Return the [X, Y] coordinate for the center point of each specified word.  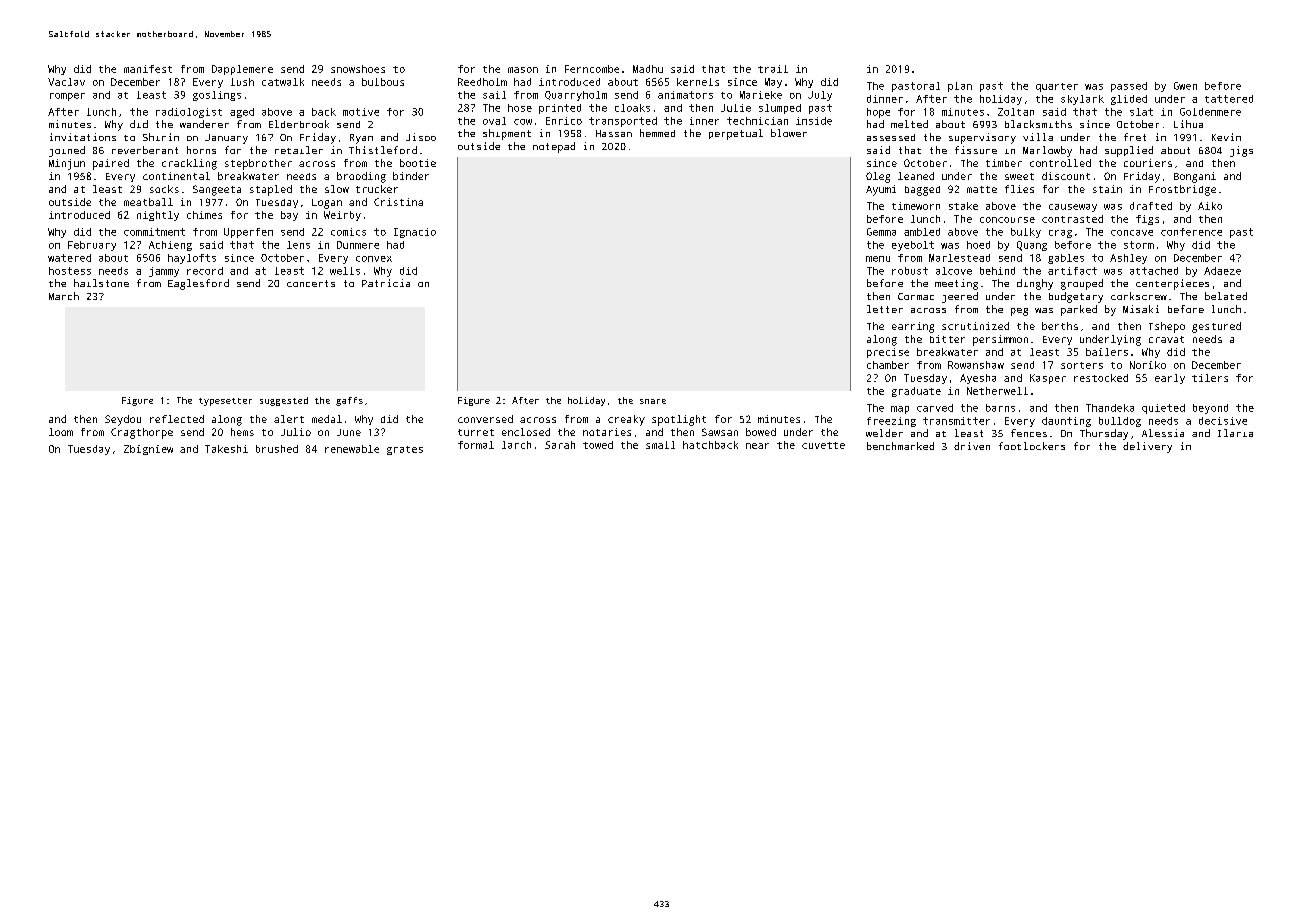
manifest [148, 69]
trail [773, 69]
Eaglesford [198, 284]
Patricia [386, 283]
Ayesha [978, 379]
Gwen [1185, 86]
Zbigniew [148, 450]
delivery [1147, 447]
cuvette [823, 445]
